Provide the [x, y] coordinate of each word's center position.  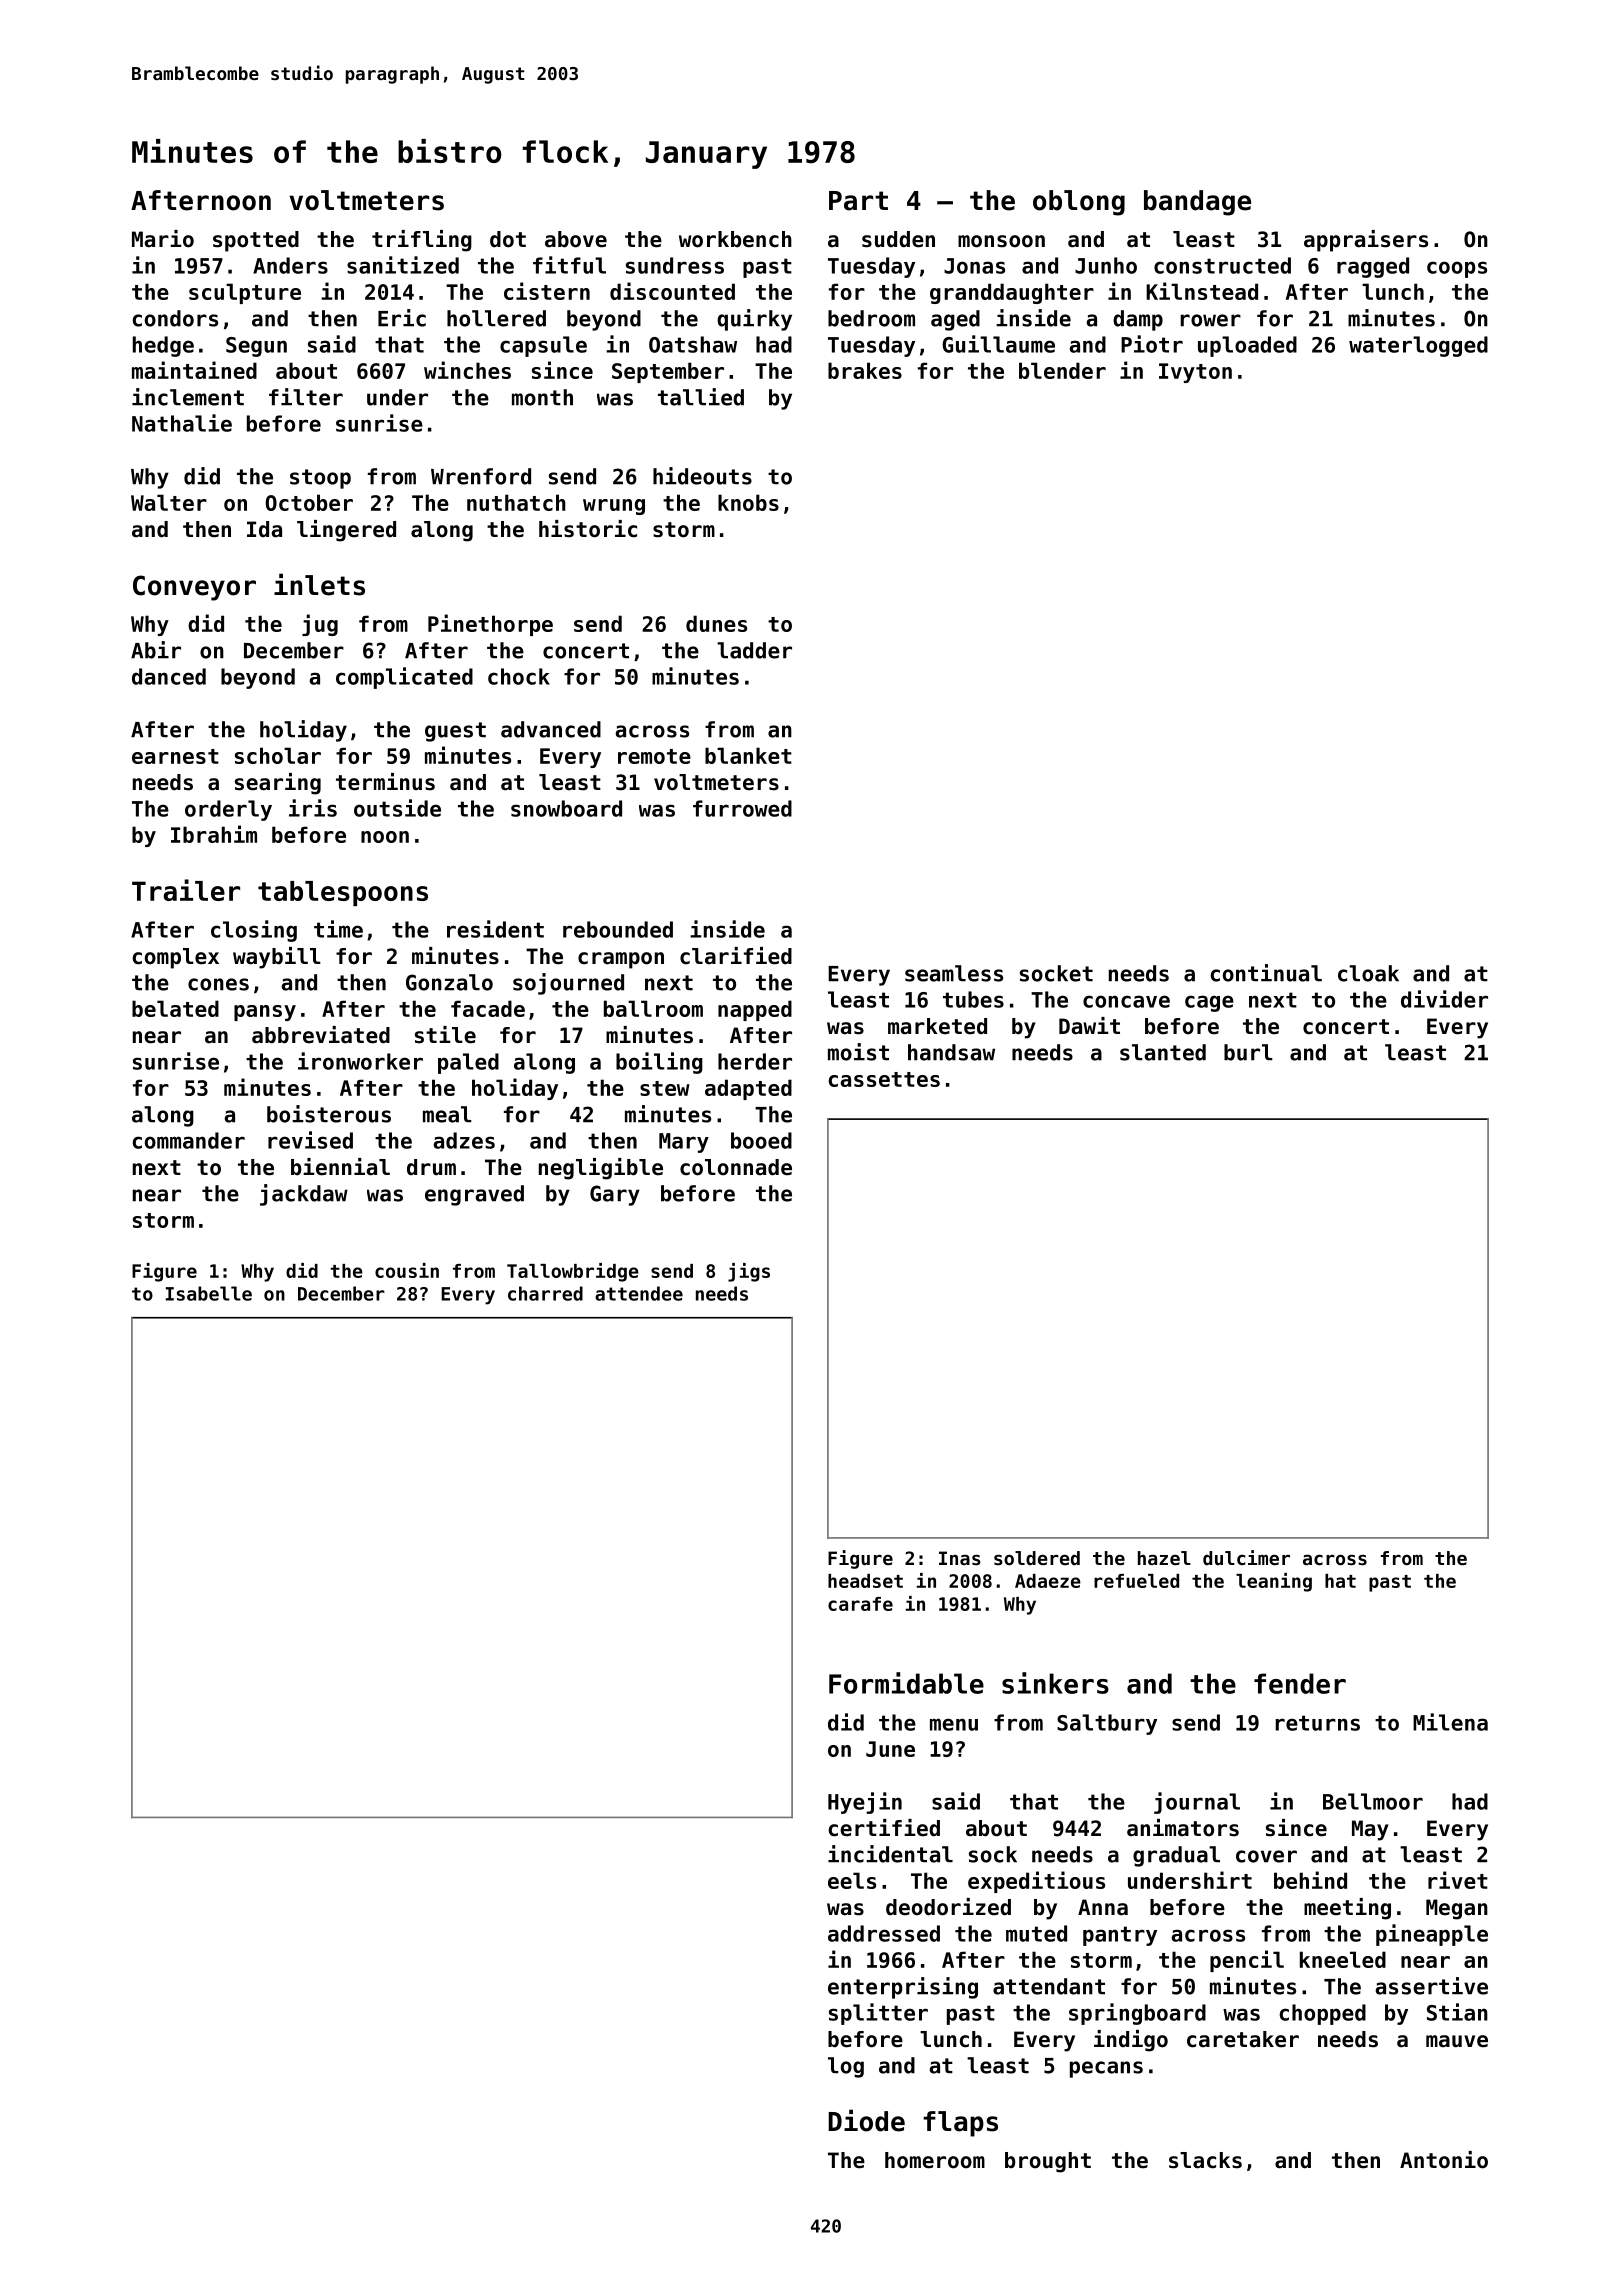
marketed [937, 1026]
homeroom [935, 2160]
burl [1248, 1052]
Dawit [1089, 1026]
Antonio [1444, 2160]
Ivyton [1195, 373]
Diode [866, 2120]
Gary [615, 1195]
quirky [754, 320]
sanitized [403, 265]
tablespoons [343, 893]
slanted [1163, 1052]
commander [189, 1140]
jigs [749, 1272]
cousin [407, 1270]
